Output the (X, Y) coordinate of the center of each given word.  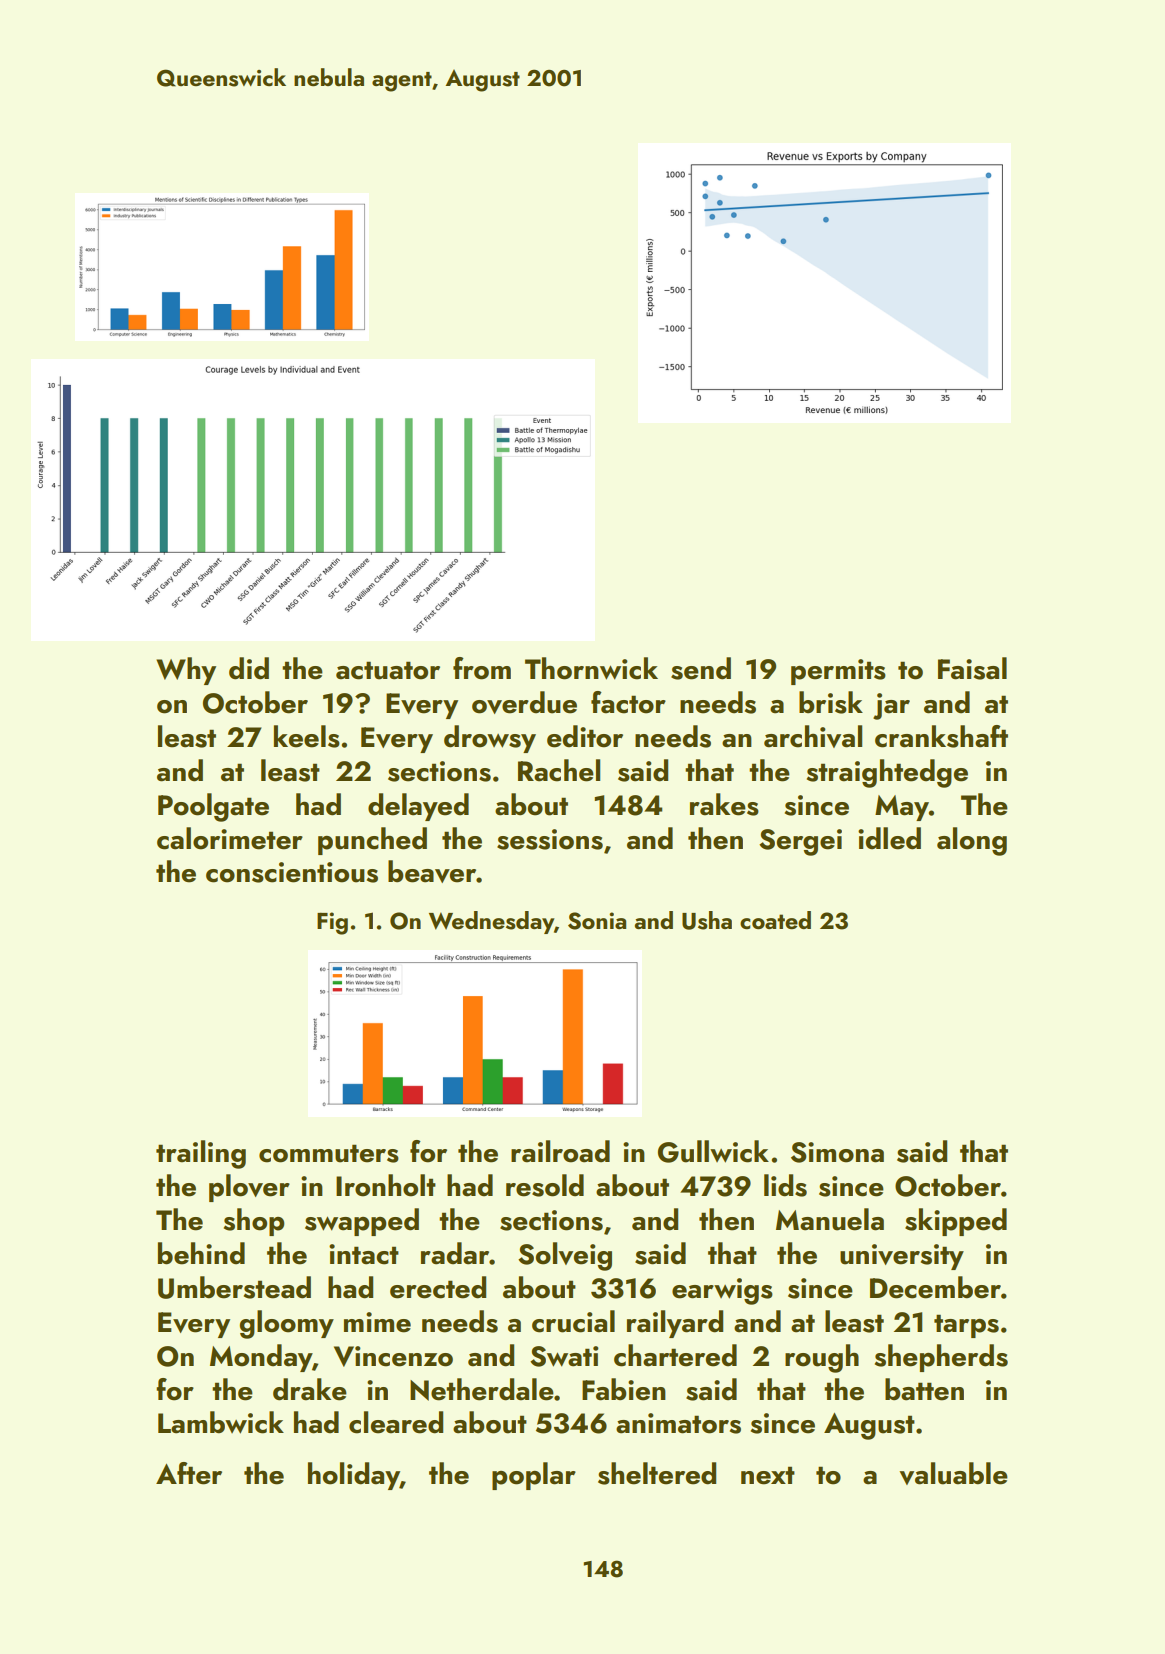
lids (785, 1185)
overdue (524, 702)
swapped (362, 1222)
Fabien (624, 1389)
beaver (432, 871)
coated (775, 920)
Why (186, 671)
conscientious (292, 872)
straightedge (887, 773)
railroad (560, 1151)
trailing (201, 1154)
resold (545, 1185)
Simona (837, 1152)
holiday (354, 1476)
